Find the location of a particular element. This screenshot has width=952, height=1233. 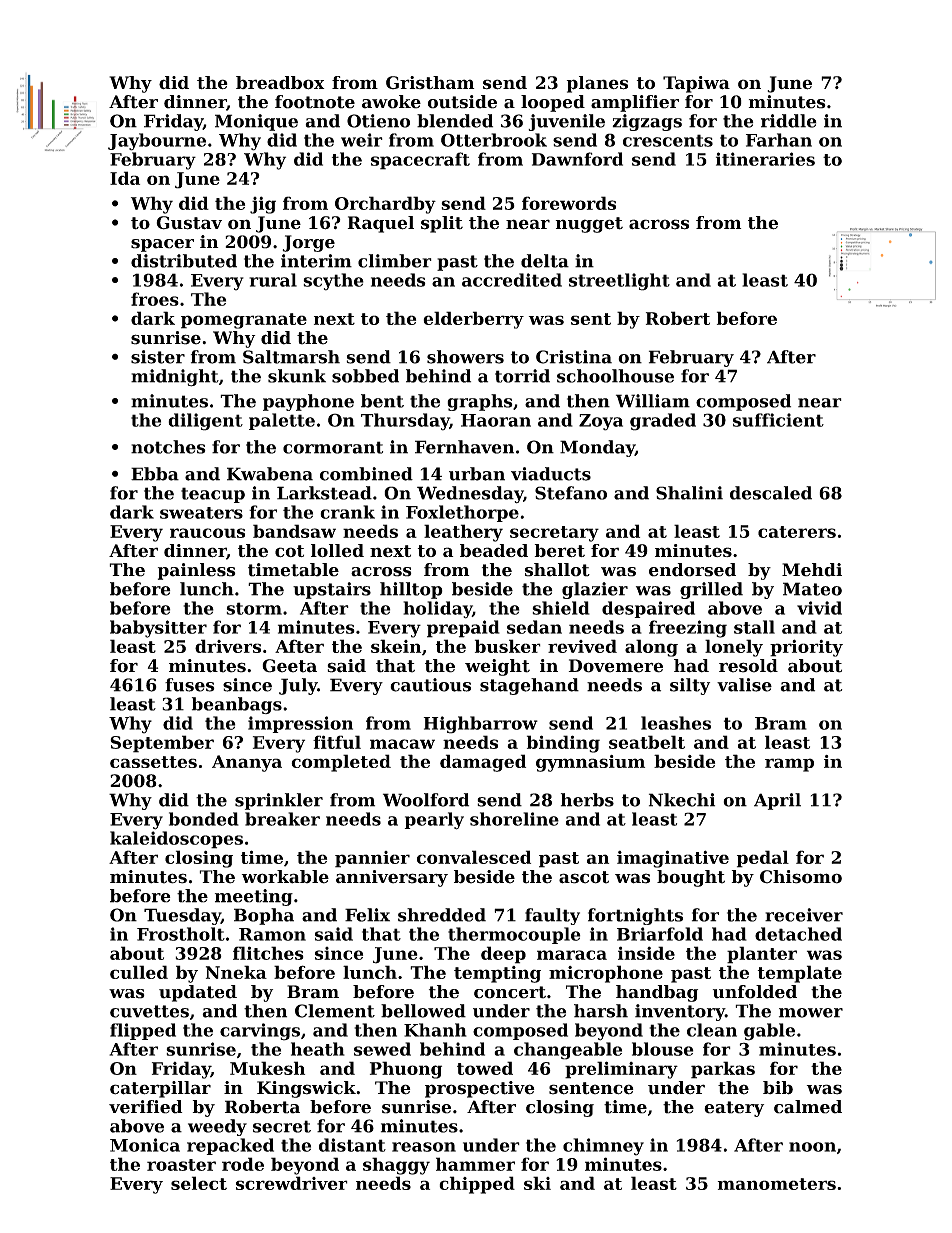

select is located at coordinates (199, 1183).
